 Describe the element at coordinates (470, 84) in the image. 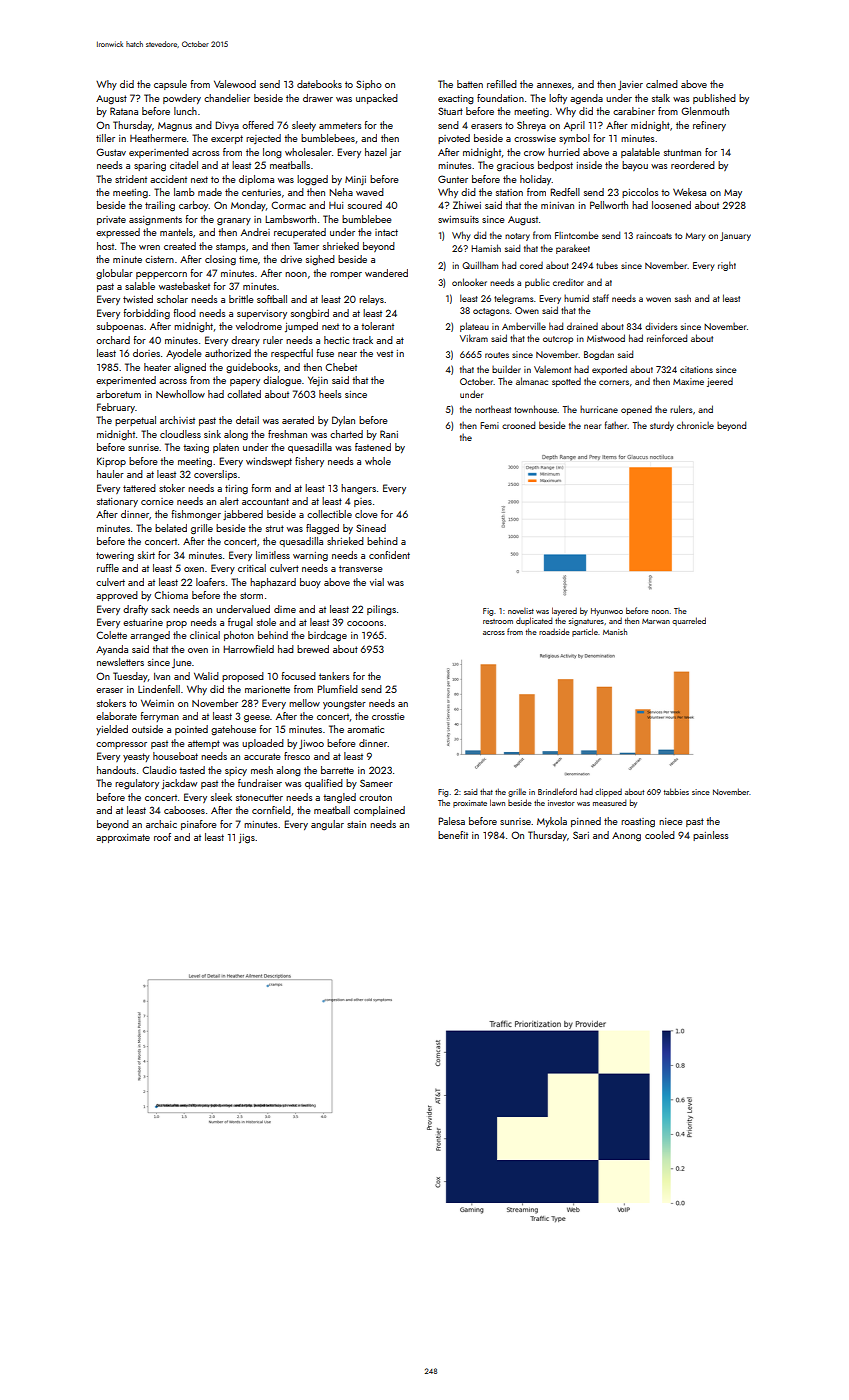

I see `batten` at that location.
